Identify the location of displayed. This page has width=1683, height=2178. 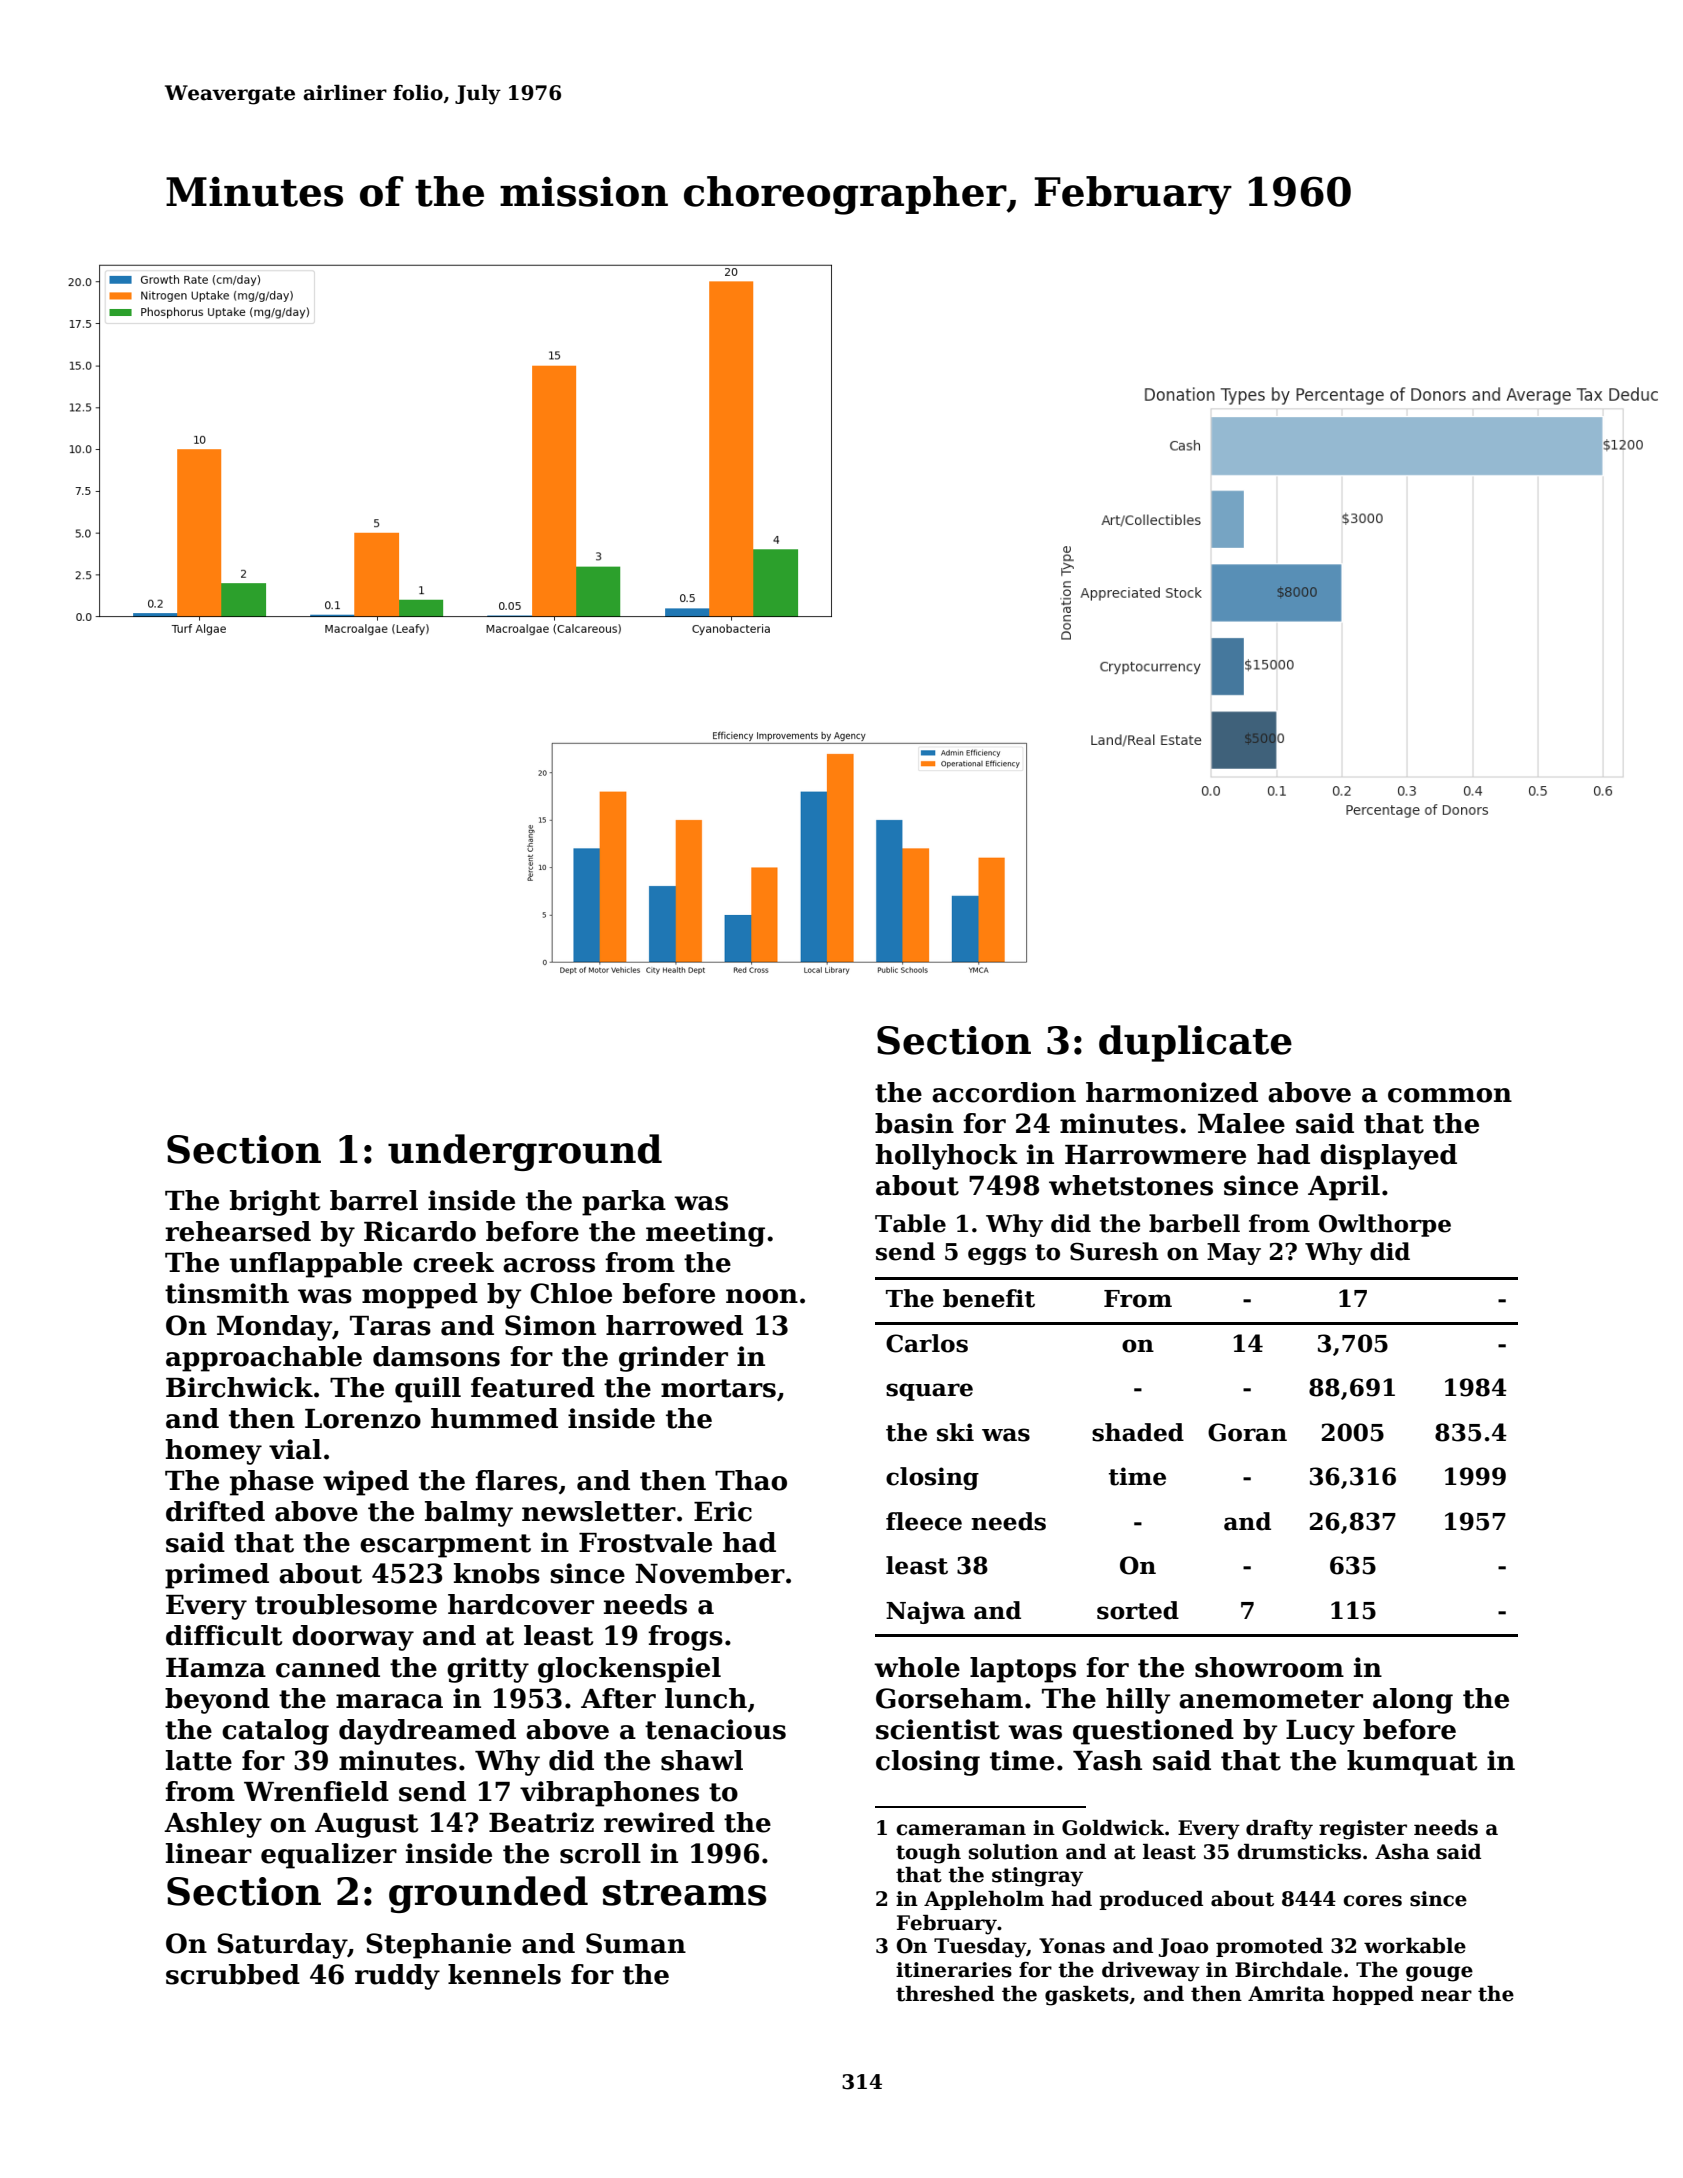
(1388, 1157).
